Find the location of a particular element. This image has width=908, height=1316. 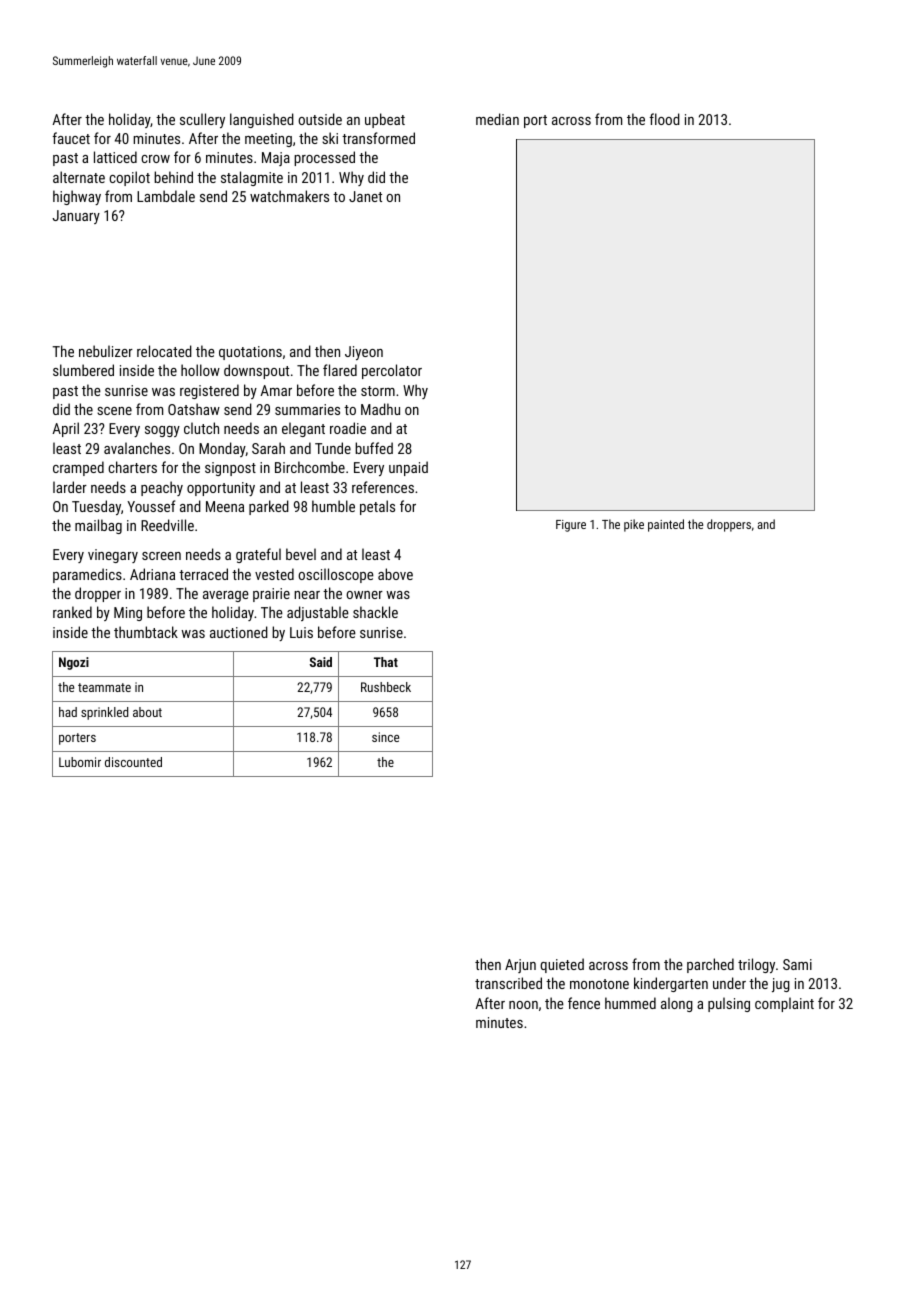

painted is located at coordinates (666, 525).
